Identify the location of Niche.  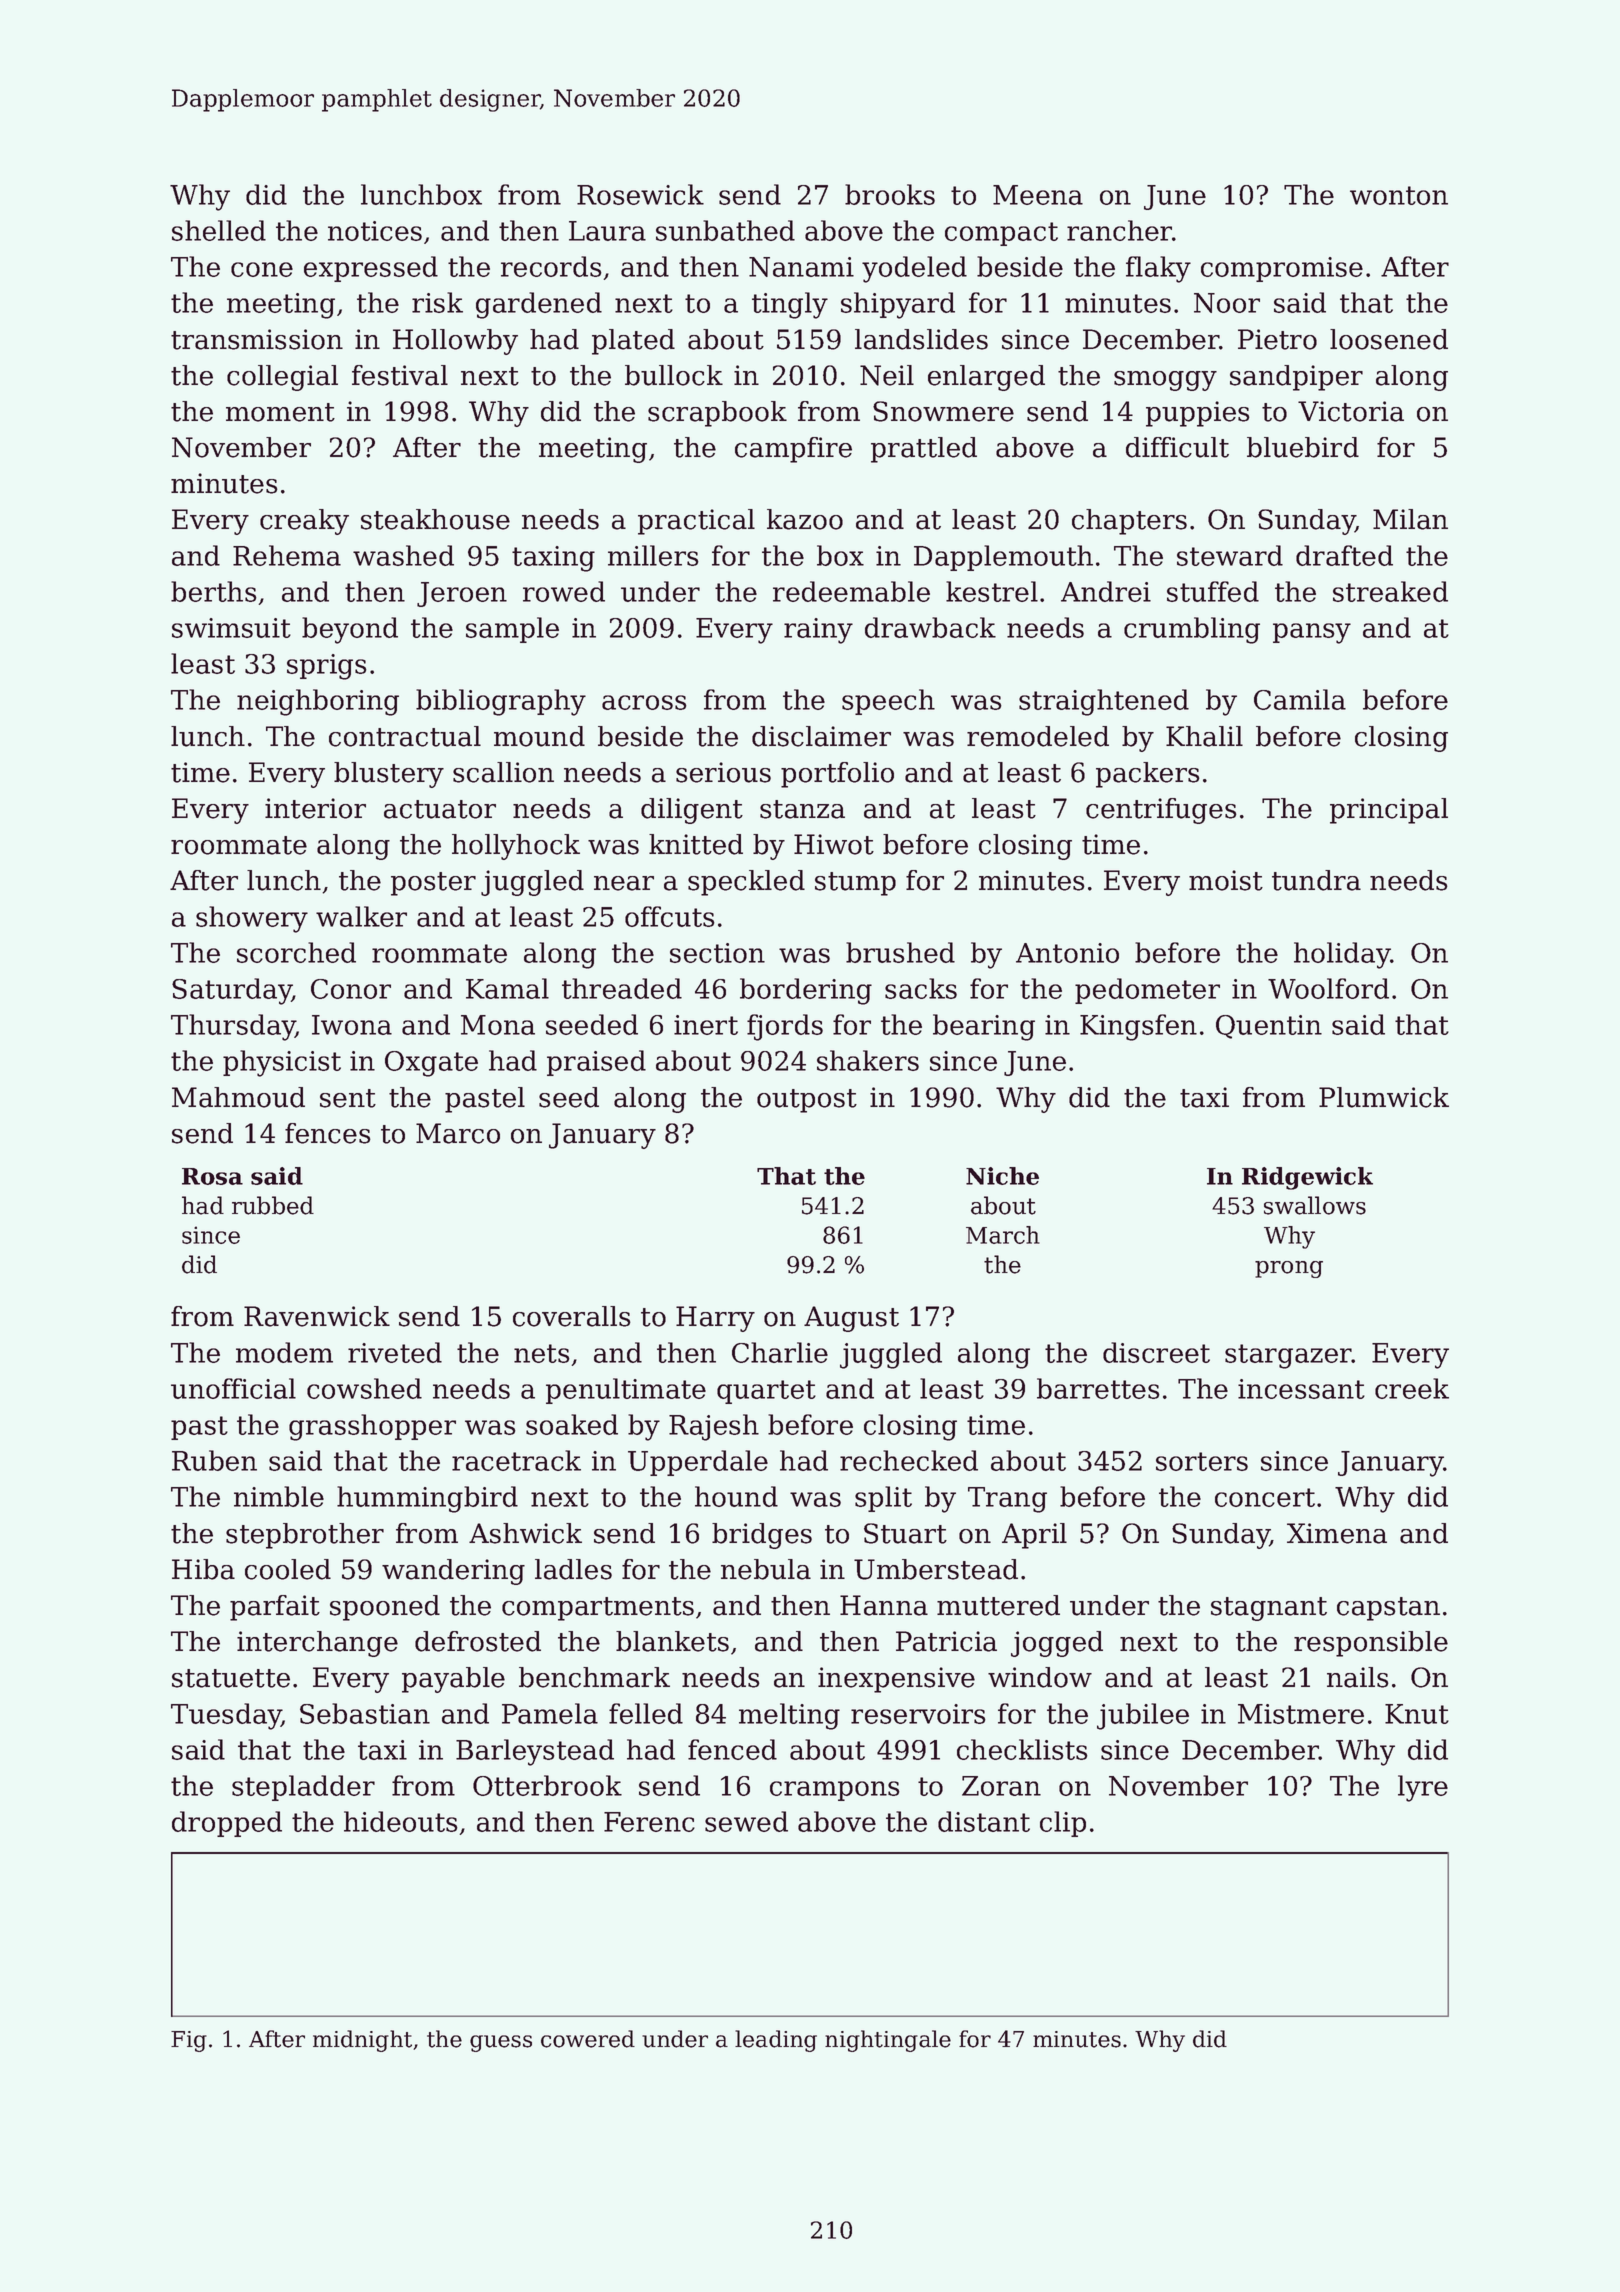
(1002, 1176).
